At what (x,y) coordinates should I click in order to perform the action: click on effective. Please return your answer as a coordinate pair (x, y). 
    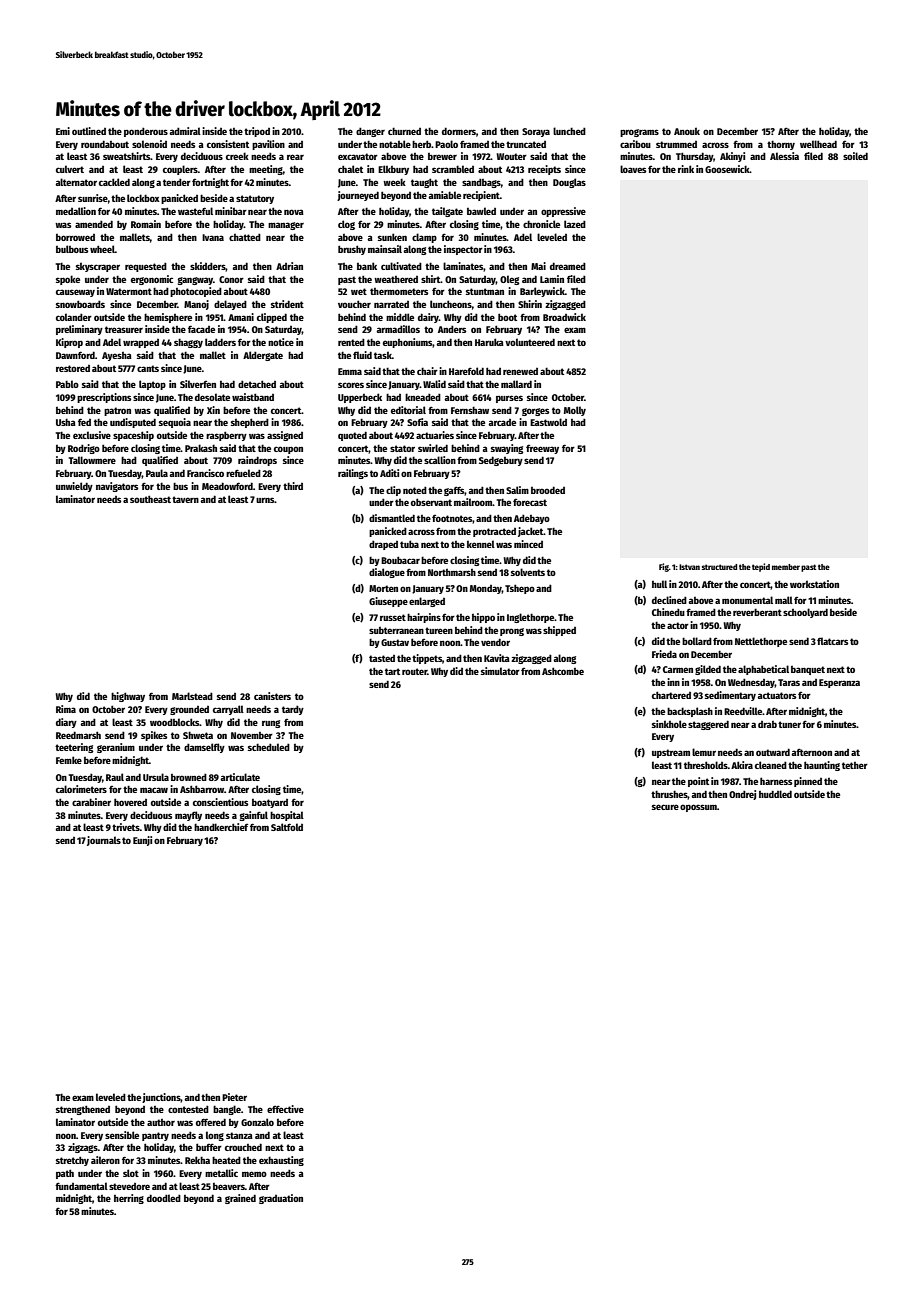
    Looking at the image, I should click on (285, 1109).
